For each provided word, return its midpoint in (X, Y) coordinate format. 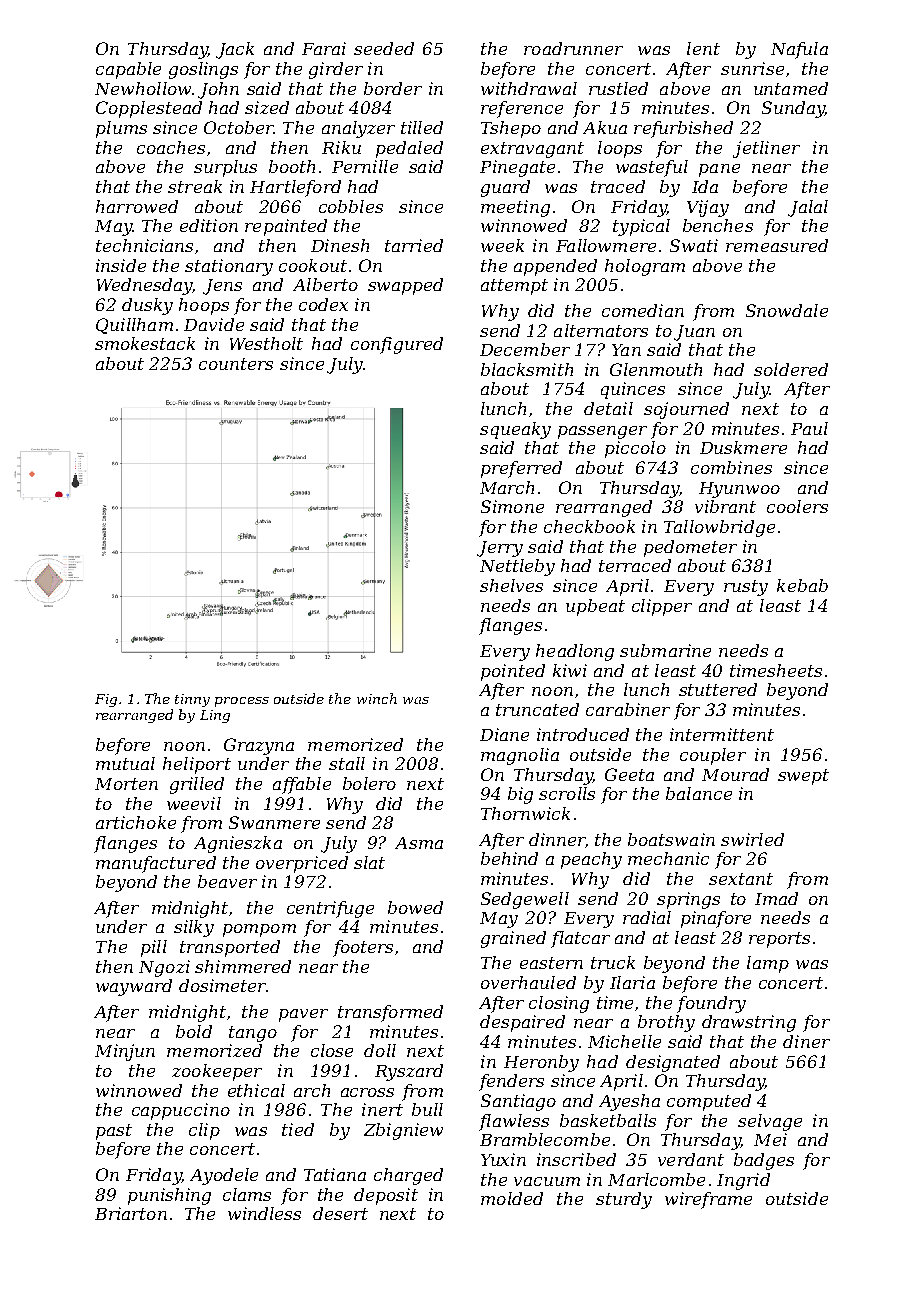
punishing (169, 1196)
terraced (635, 565)
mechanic (668, 858)
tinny (192, 700)
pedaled (409, 149)
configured (397, 345)
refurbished (683, 129)
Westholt (266, 343)
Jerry (500, 549)
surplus (225, 168)
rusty (746, 588)
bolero (369, 783)
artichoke (136, 822)
